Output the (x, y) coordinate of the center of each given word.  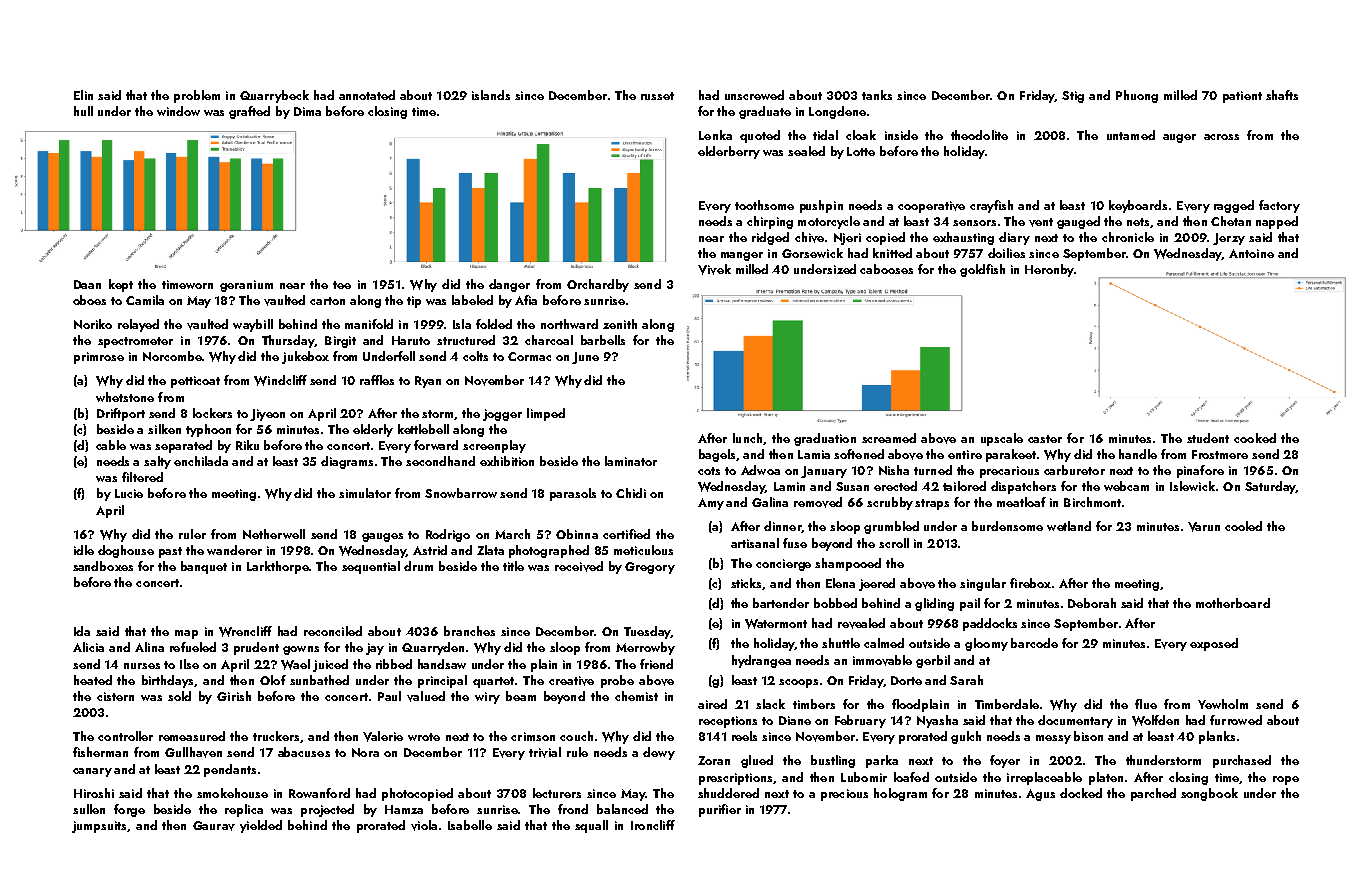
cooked (1255, 438)
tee (342, 285)
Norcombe (172, 356)
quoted (760, 136)
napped (1277, 222)
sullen (89, 809)
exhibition (507, 461)
